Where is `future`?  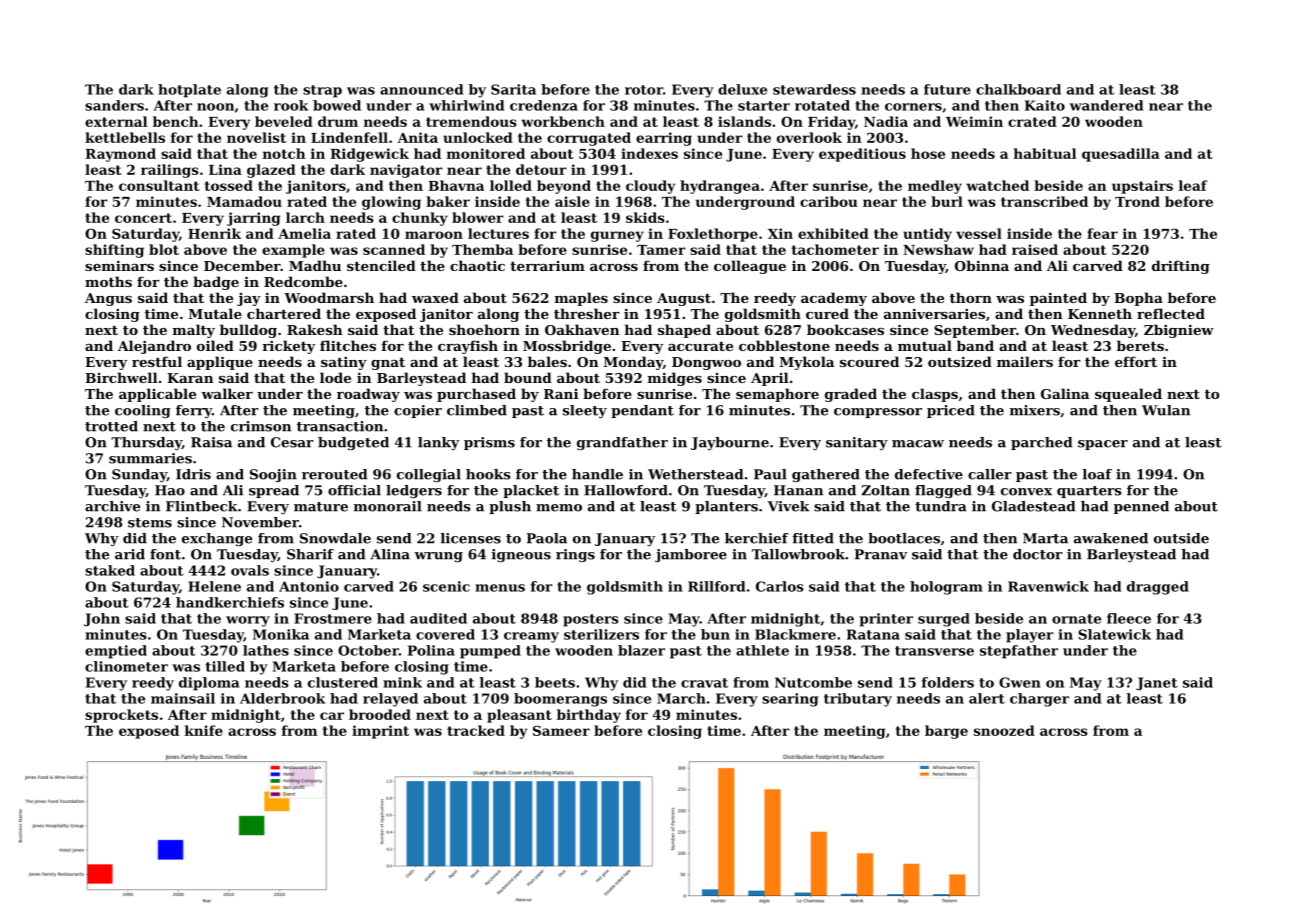
future is located at coordinates (947, 89).
